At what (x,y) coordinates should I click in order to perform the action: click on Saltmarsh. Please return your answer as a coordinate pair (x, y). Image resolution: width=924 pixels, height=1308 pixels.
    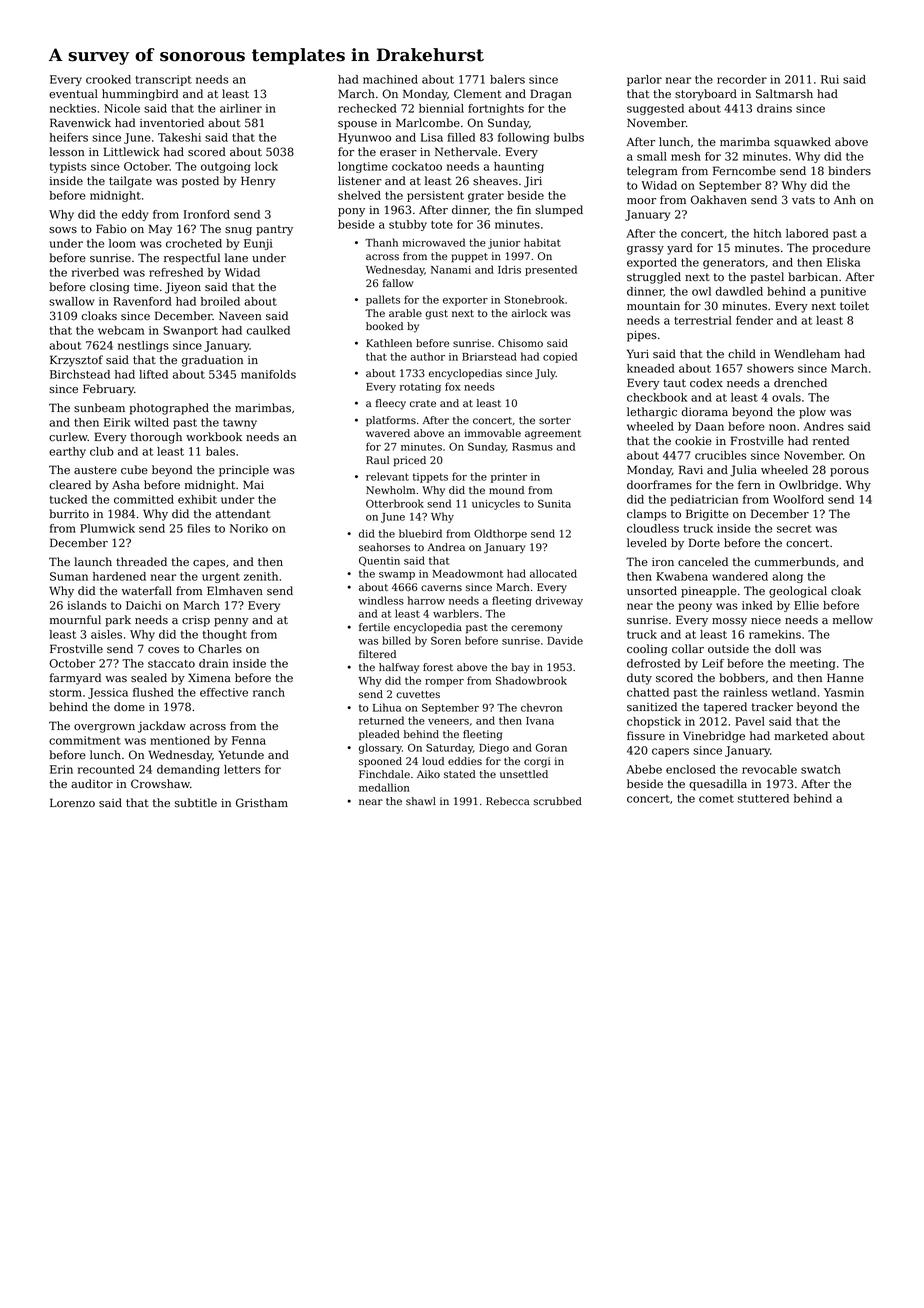
    Looking at the image, I should click on (784, 94).
